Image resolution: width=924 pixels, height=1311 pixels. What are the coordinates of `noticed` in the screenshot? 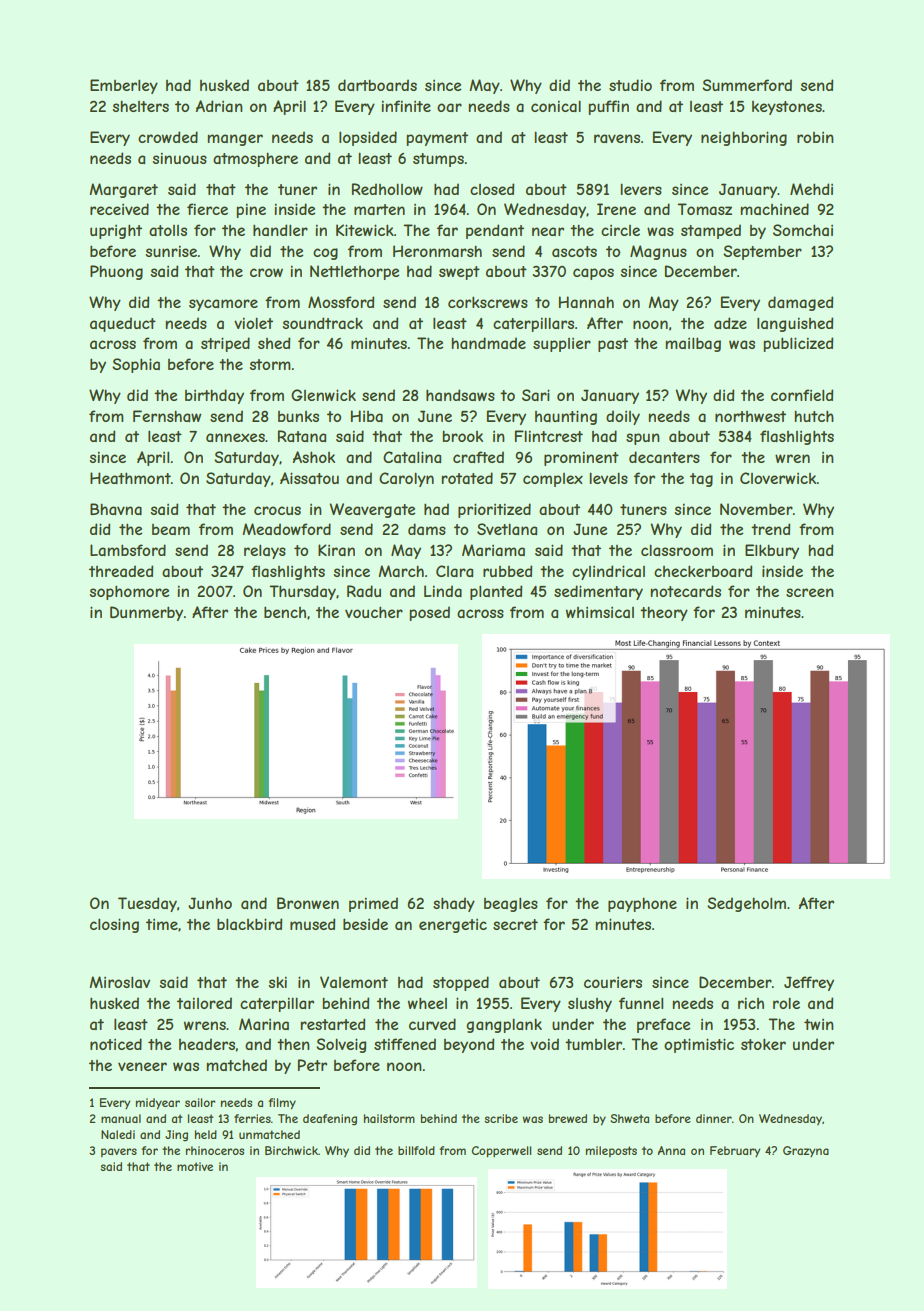 It's located at (116, 1044).
